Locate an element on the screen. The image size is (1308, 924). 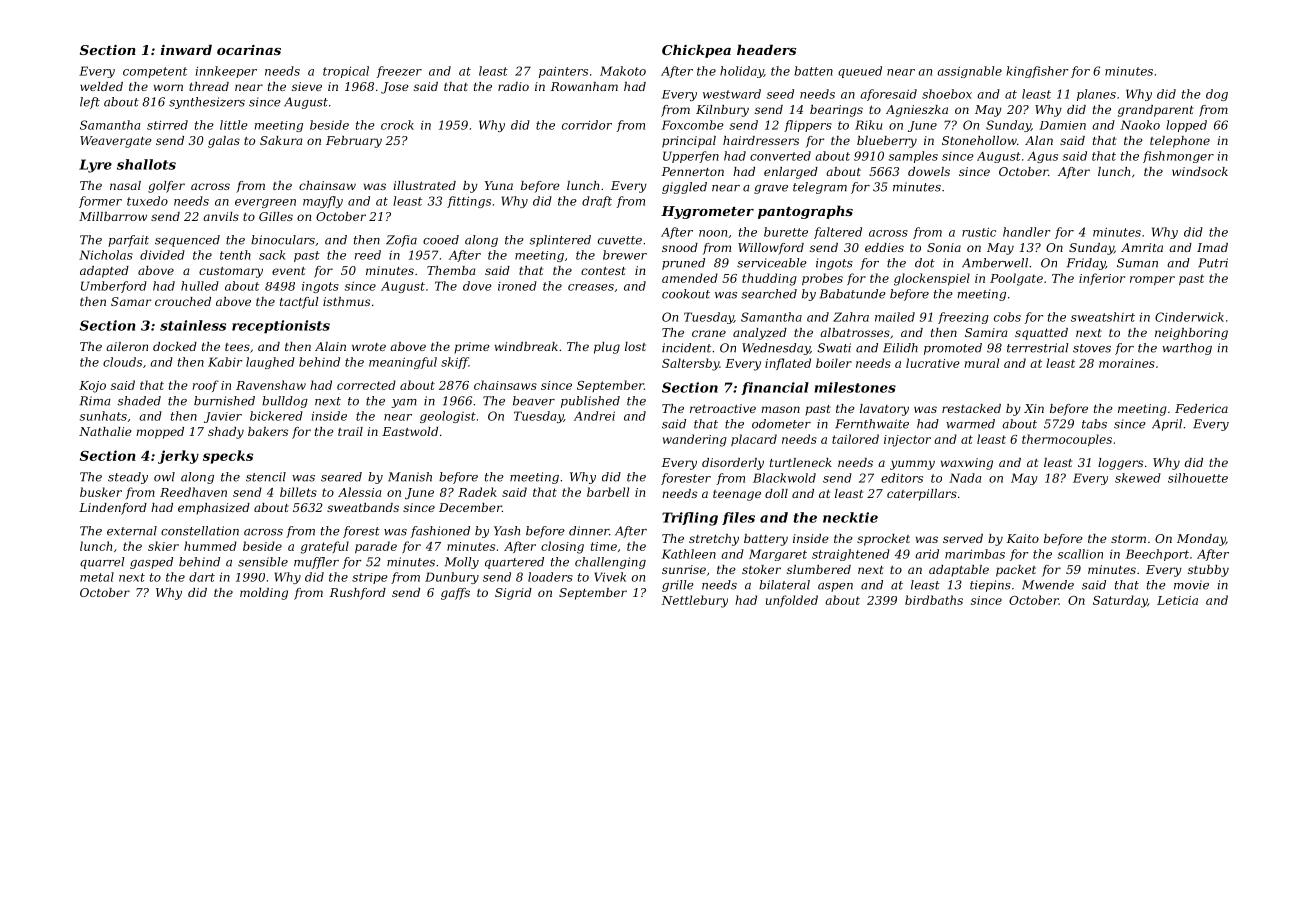
gasped is located at coordinates (151, 563).
